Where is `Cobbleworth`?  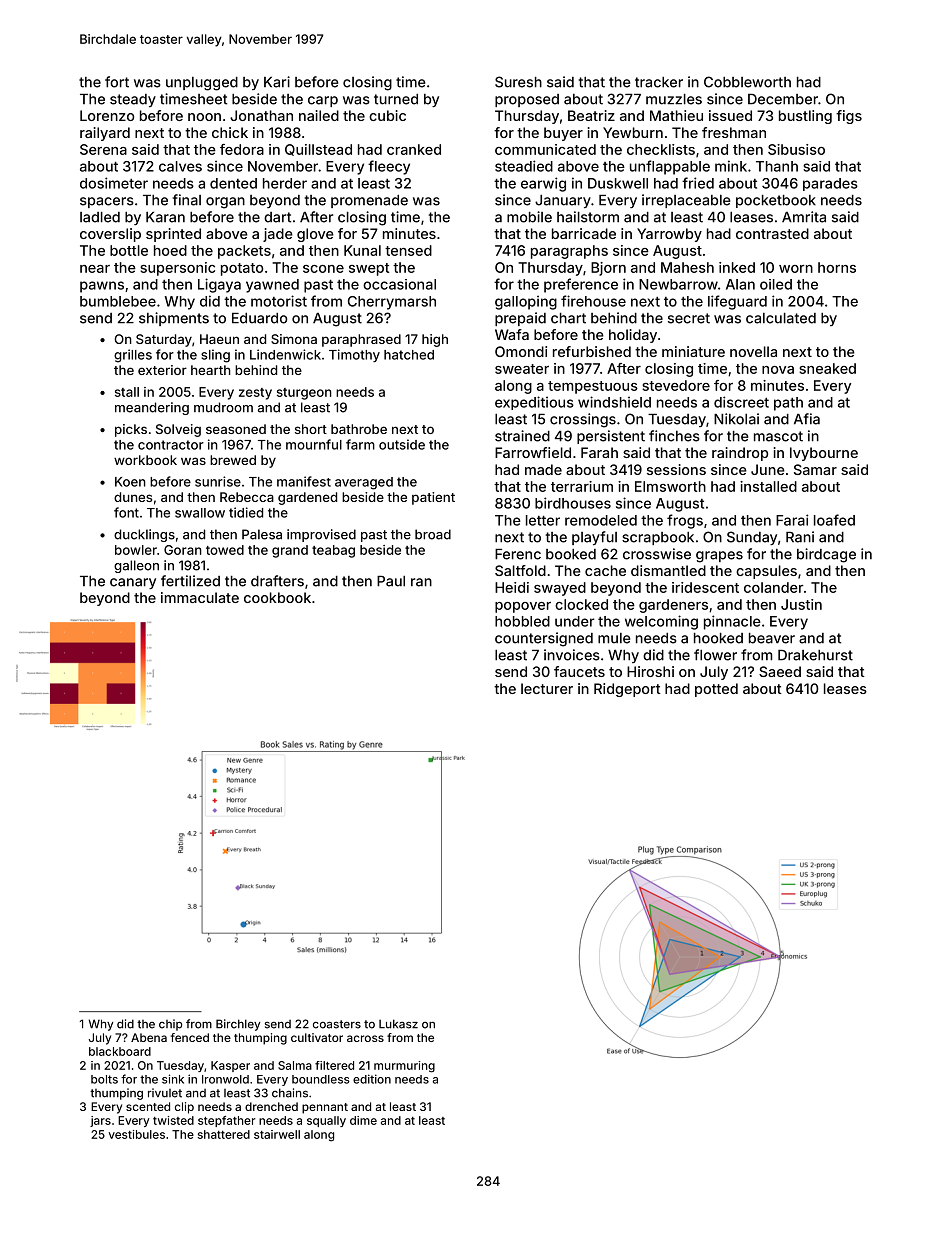 Cobbleworth is located at coordinates (747, 82).
